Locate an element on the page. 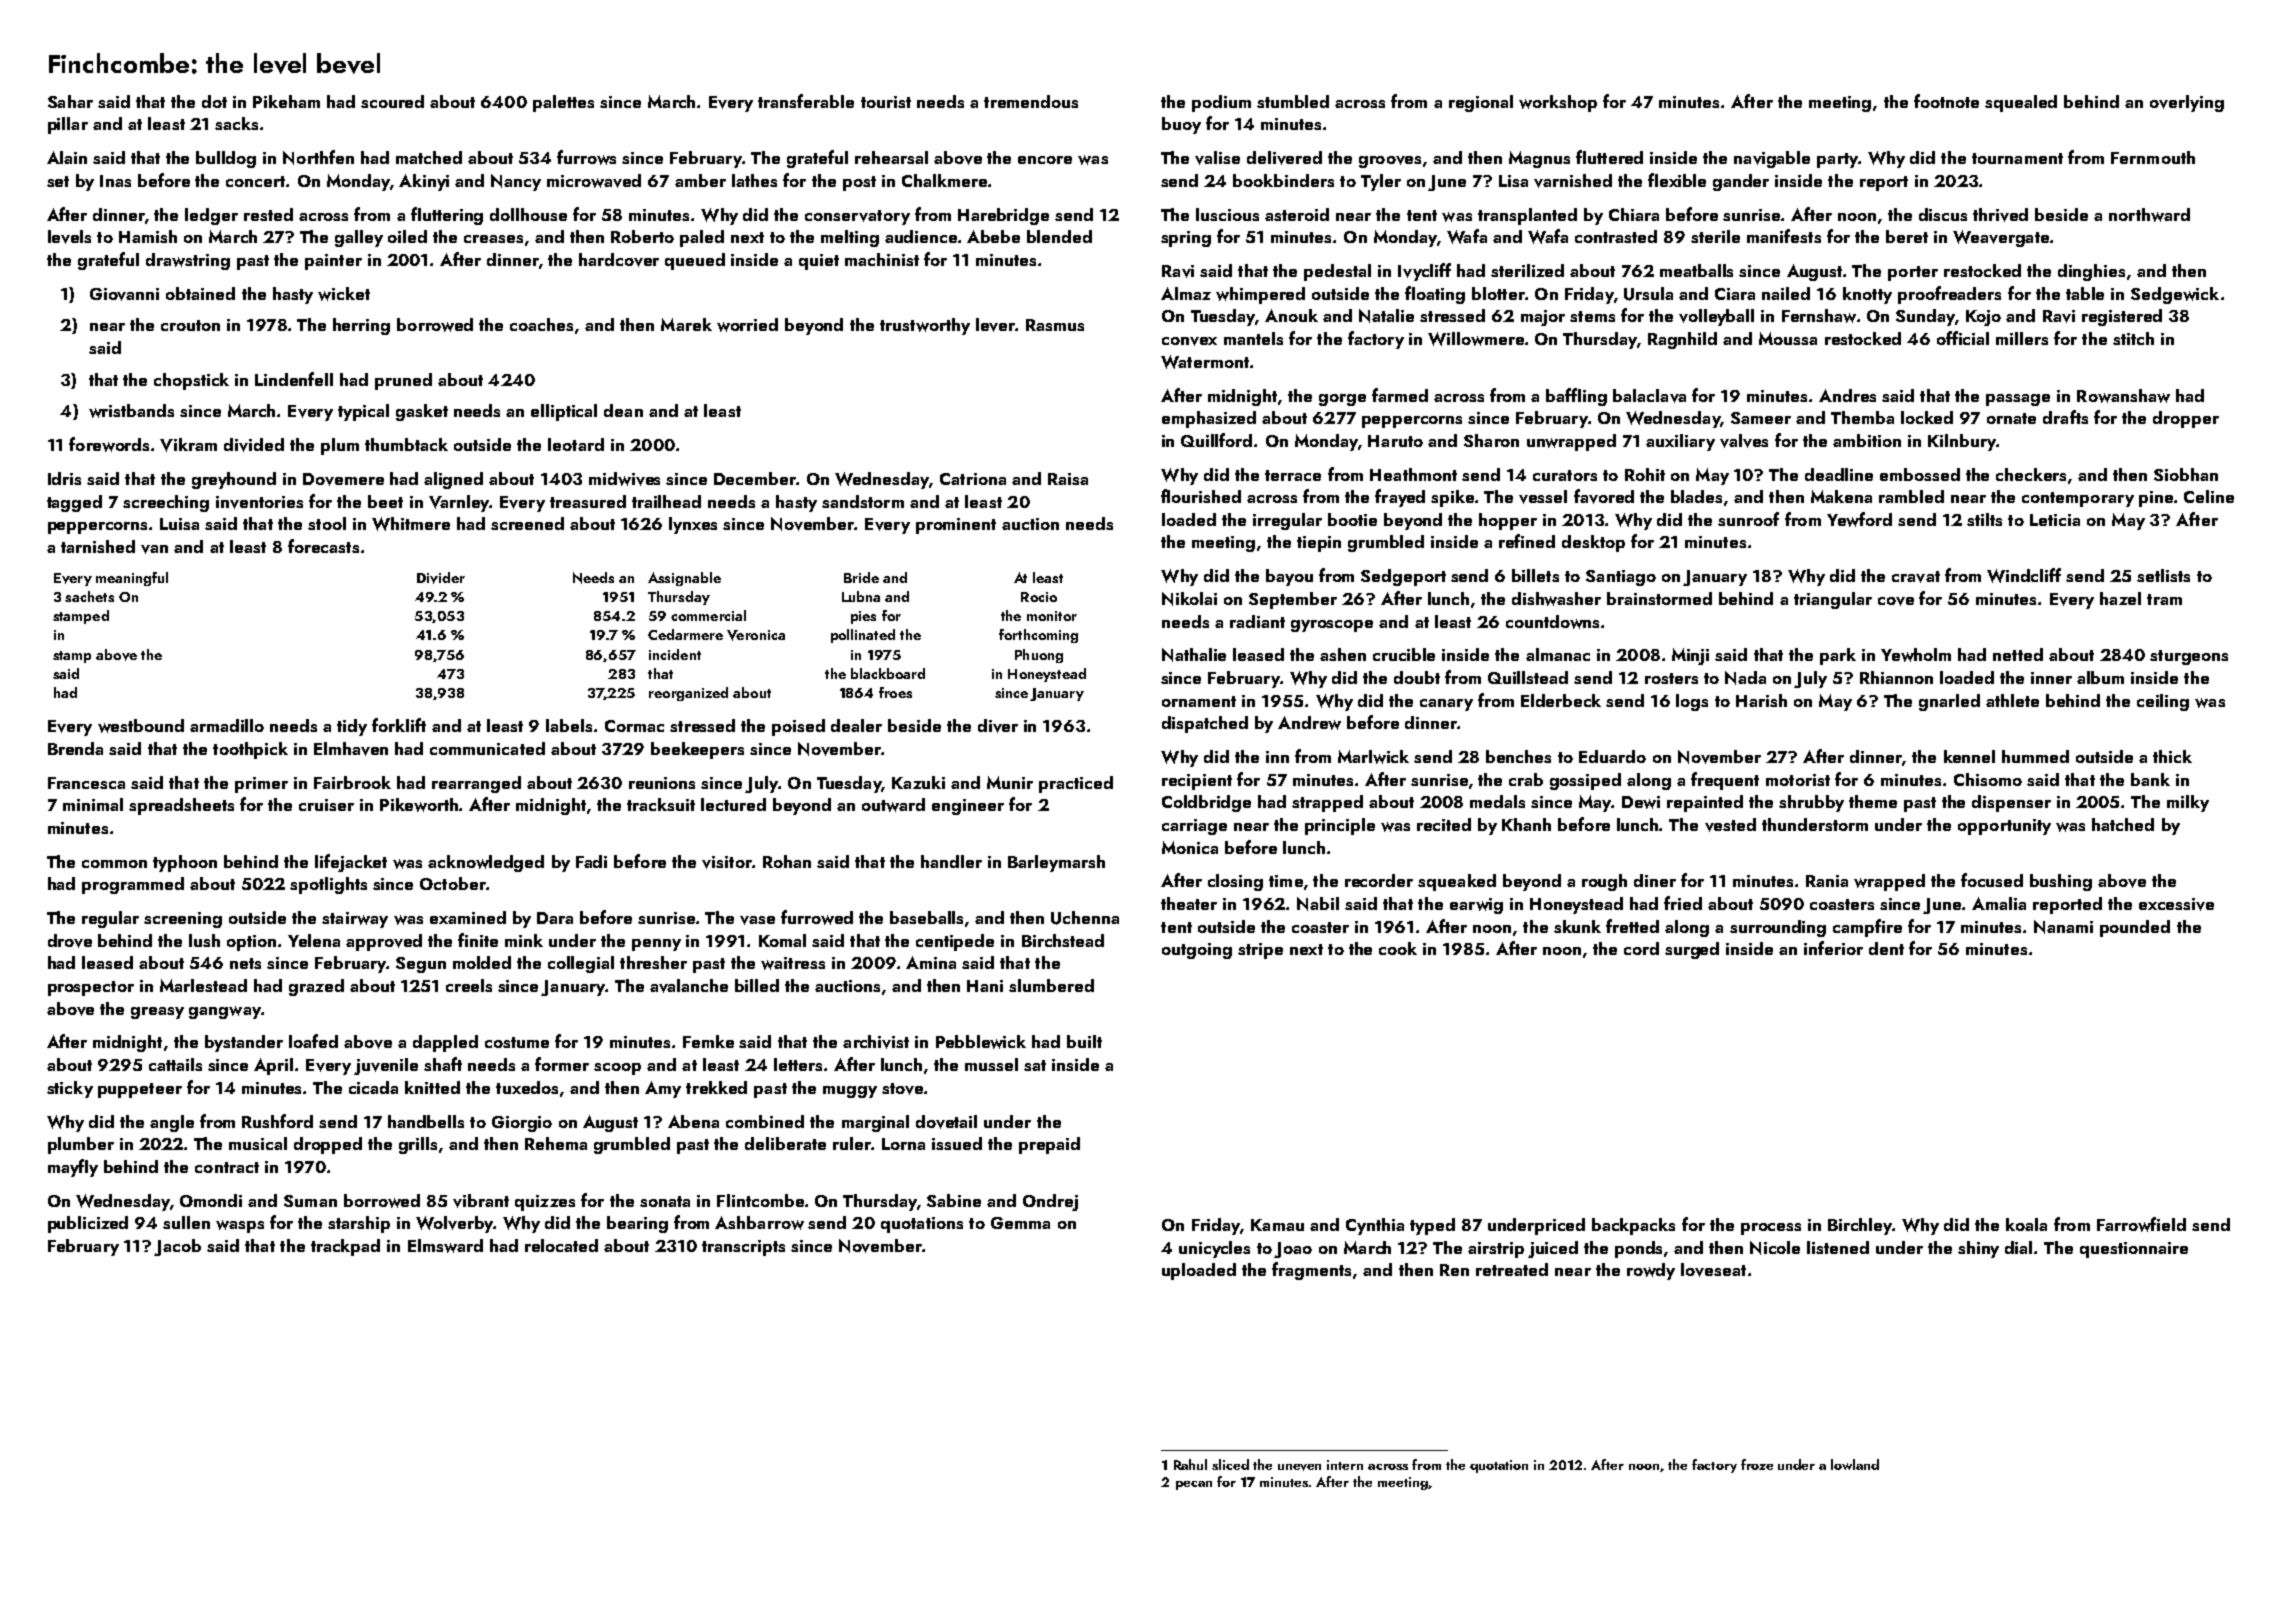 The height and width of the document is (1614, 2282). tremendous is located at coordinates (1031, 101).
